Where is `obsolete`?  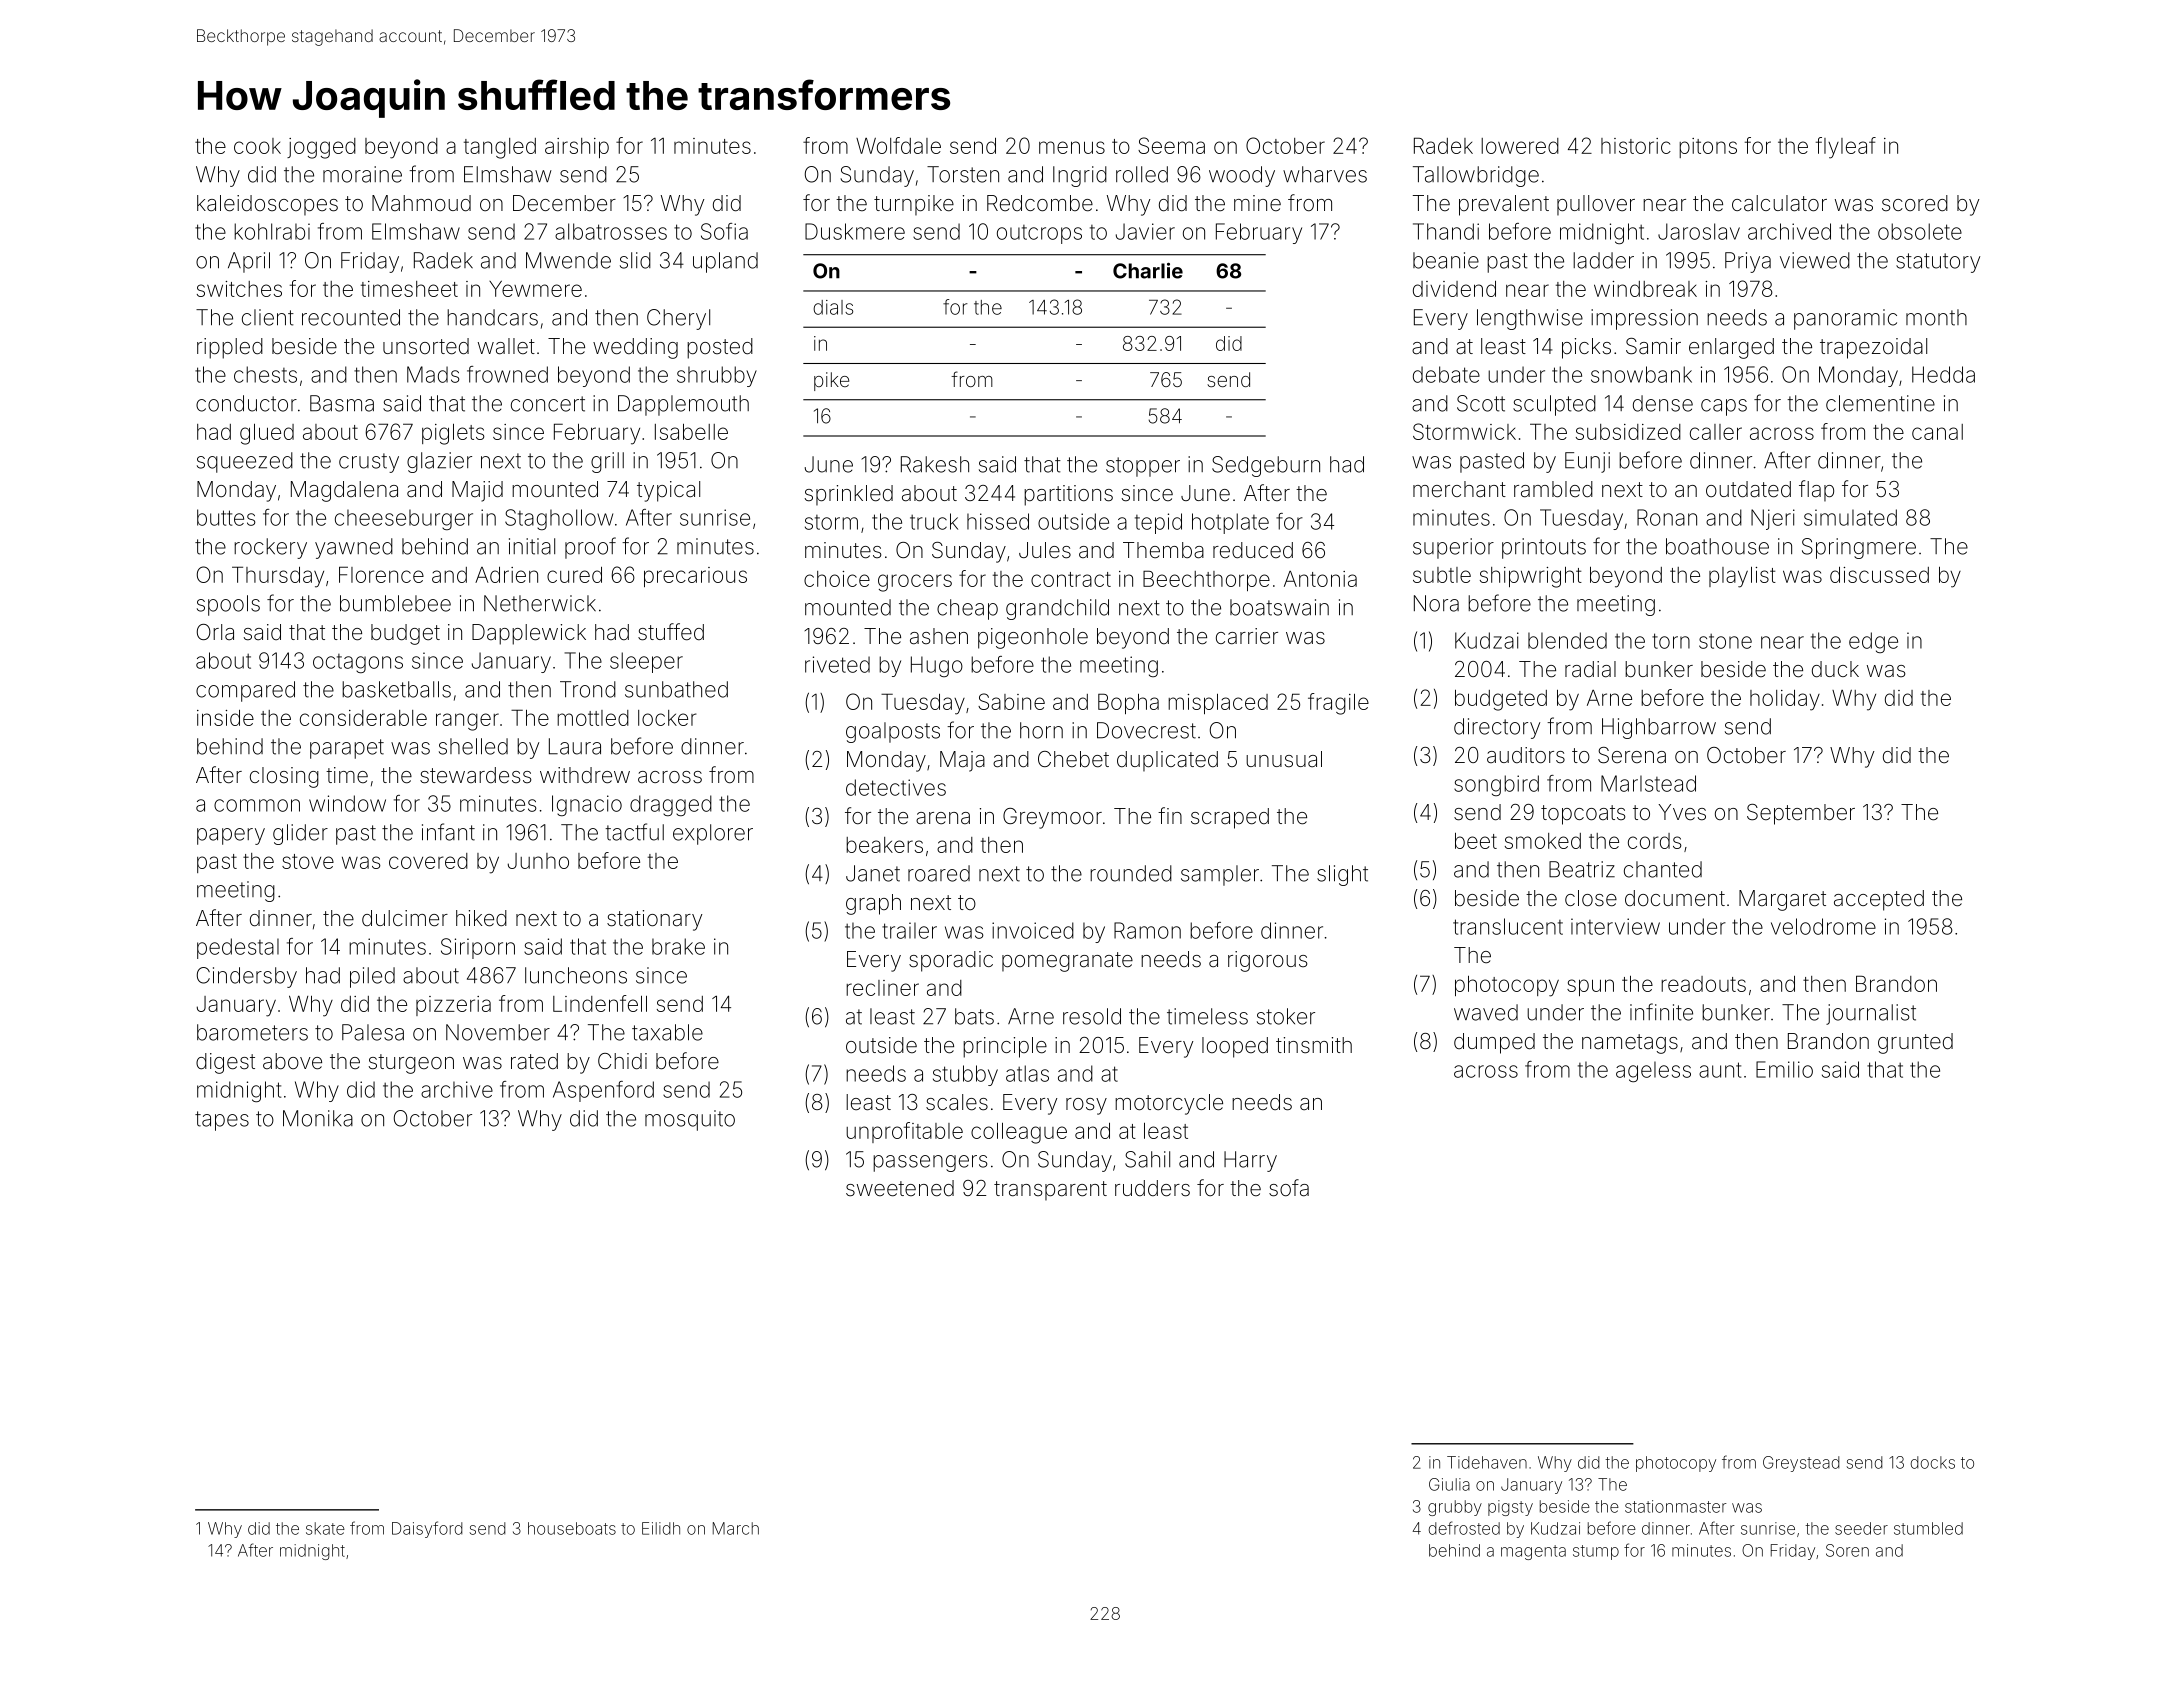 obsolete is located at coordinates (1920, 231).
